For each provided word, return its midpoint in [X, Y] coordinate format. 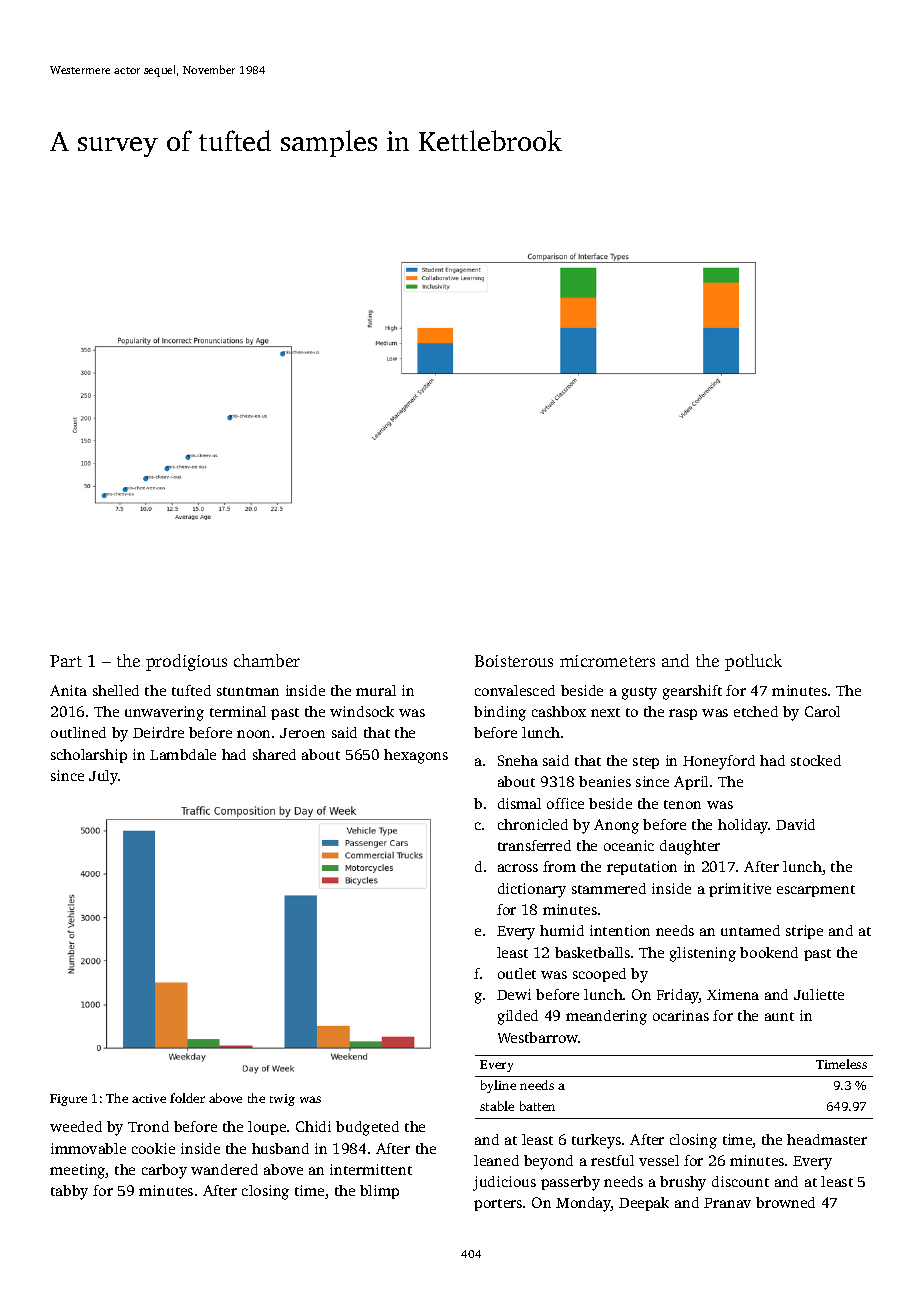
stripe [804, 932]
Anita [68, 690]
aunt [779, 1016]
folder [187, 1098]
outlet [517, 973]
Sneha [518, 760]
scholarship [89, 756]
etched [756, 711]
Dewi [514, 994]
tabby [69, 1192]
